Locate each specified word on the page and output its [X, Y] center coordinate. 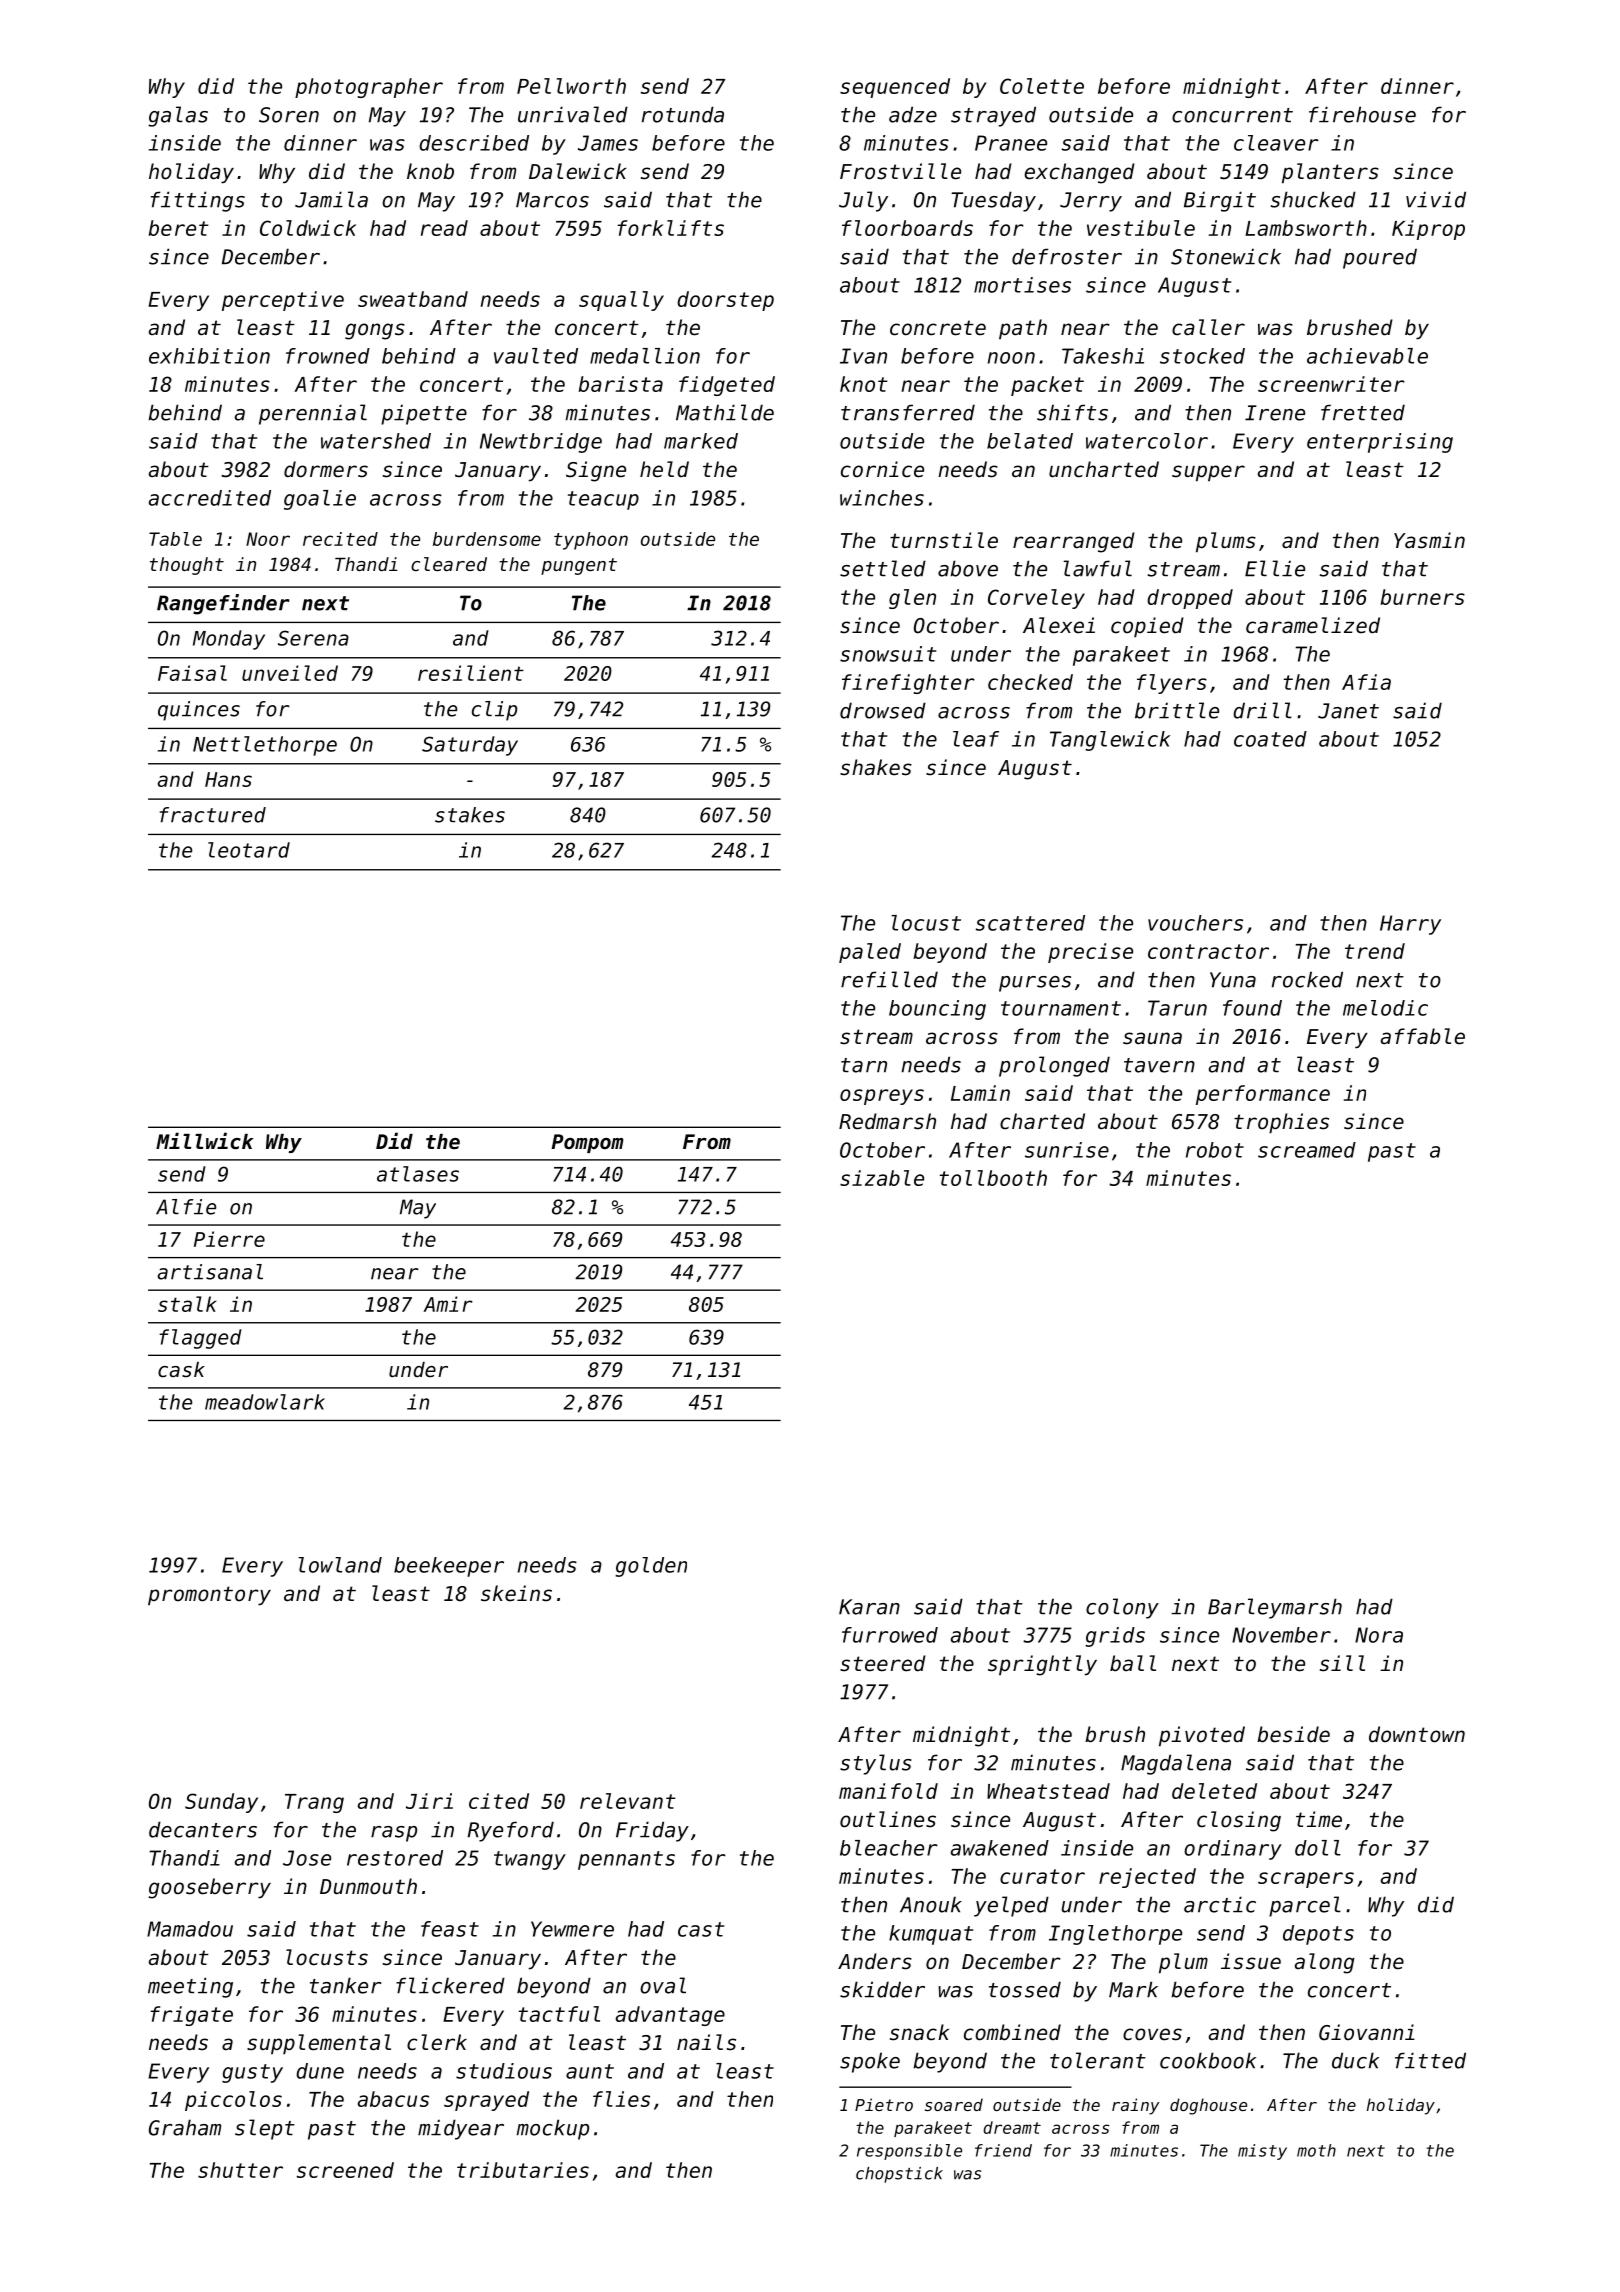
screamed [1307, 1150]
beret [178, 228]
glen [912, 599]
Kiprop [1428, 230]
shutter [240, 2170]
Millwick [205, 1141]
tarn [864, 1065]
